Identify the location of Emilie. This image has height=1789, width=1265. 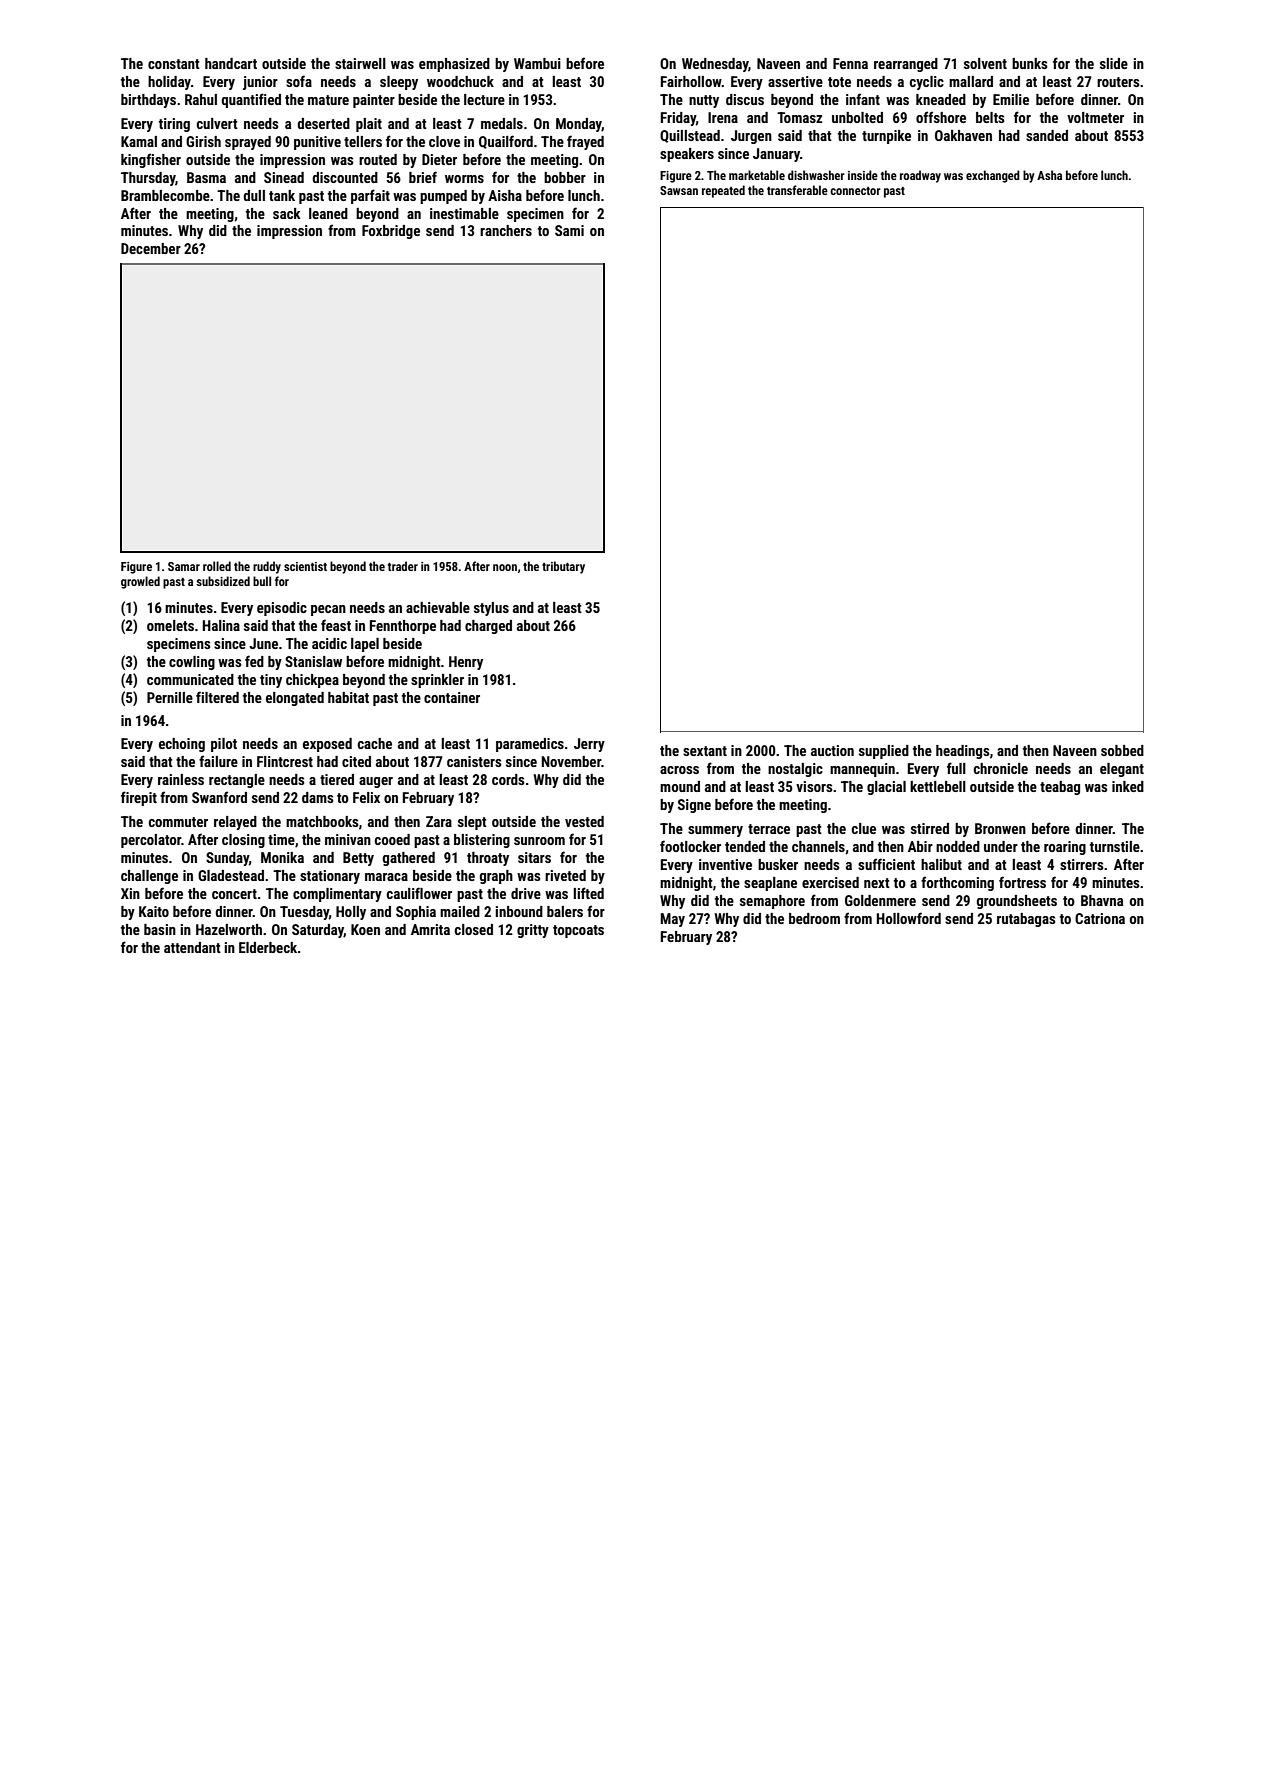
(1011, 99).
